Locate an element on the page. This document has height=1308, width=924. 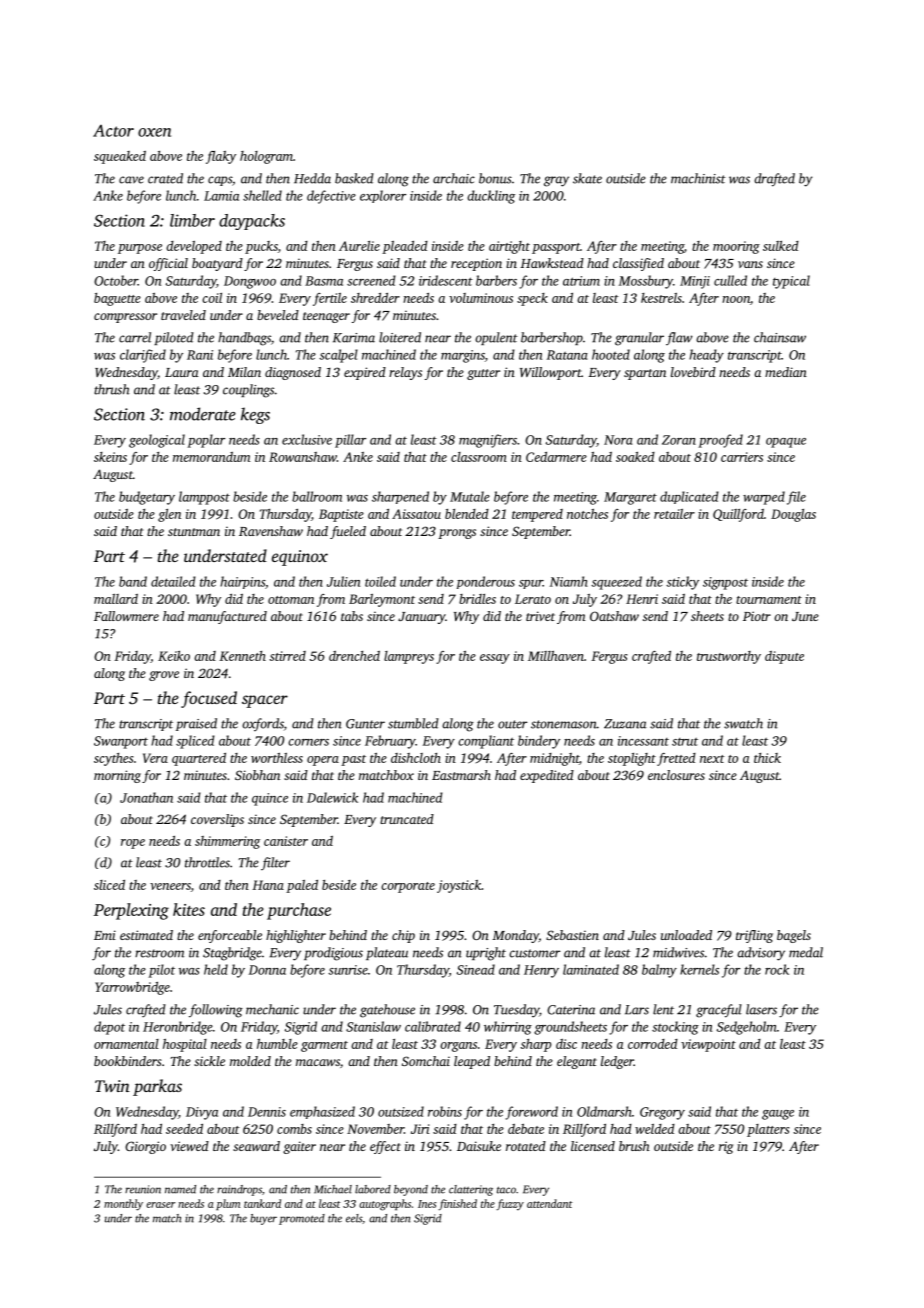
machinist is located at coordinates (698, 178).
